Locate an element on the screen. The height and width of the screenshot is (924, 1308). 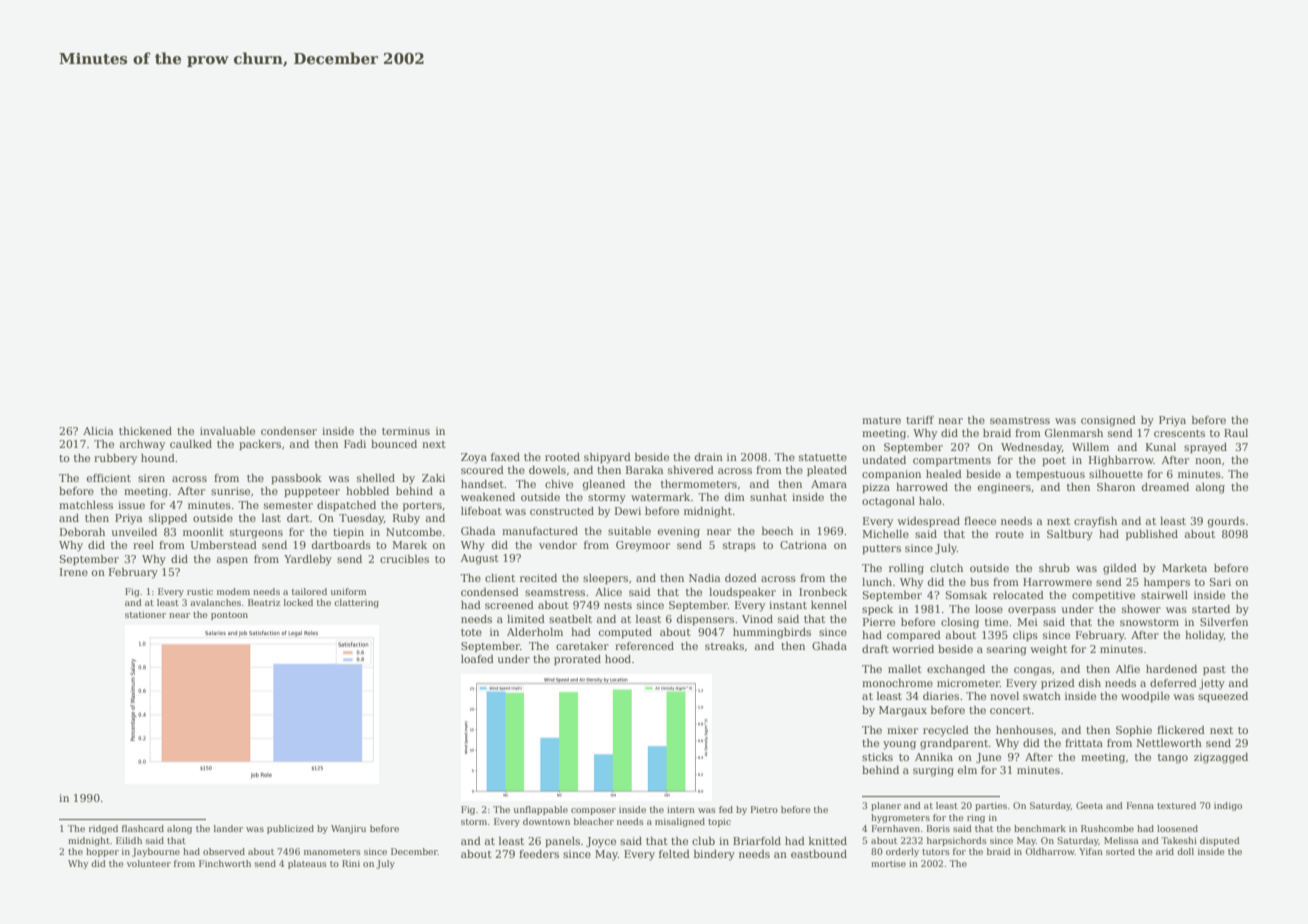
dispatched is located at coordinates (346, 506).
